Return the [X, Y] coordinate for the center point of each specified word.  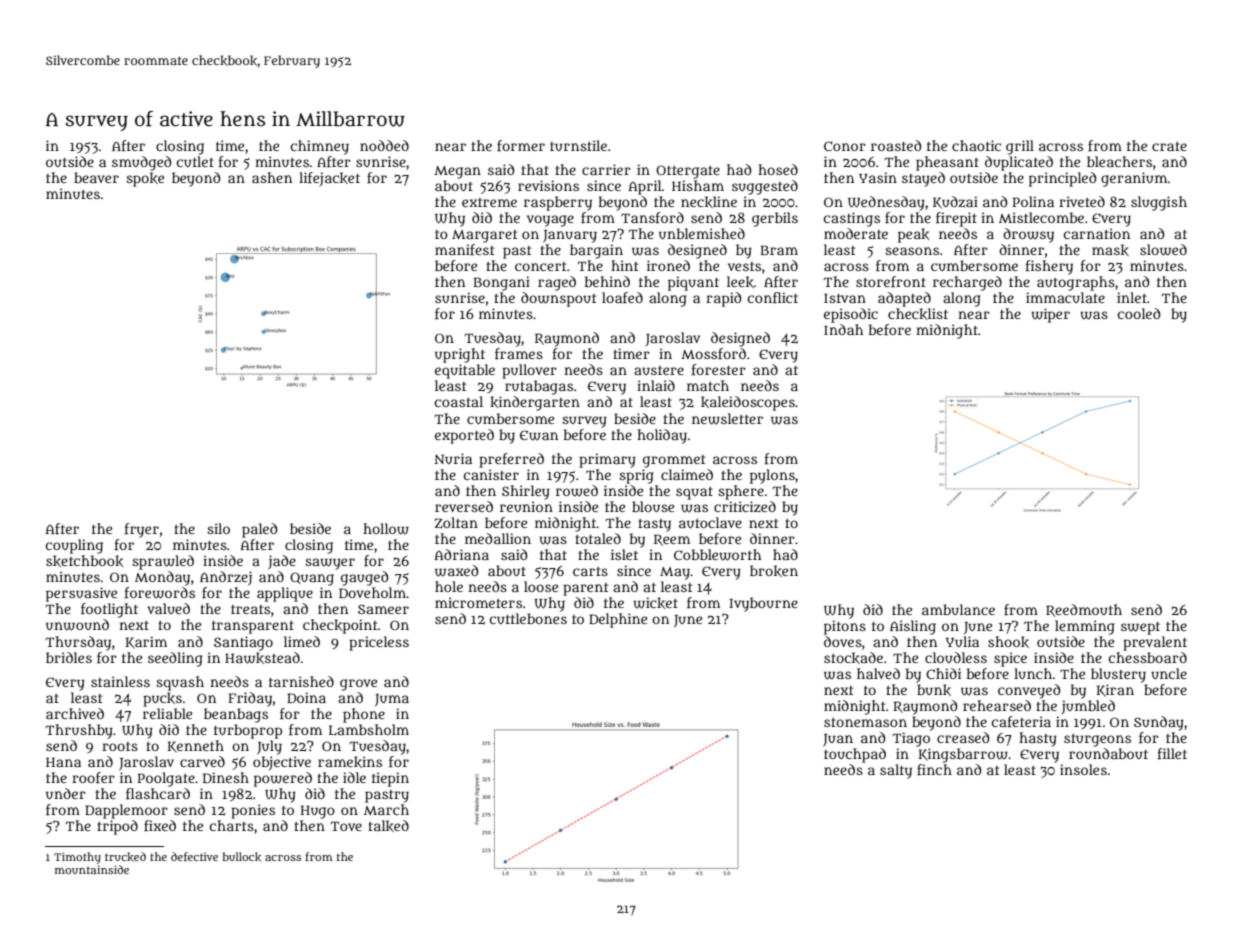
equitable [465, 371]
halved [878, 673]
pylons [772, 476]
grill [1020, 147]
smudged [141, 163]
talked [388, 826]
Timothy [77, 858]
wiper [1050, 315]
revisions [548, 185]
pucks [162, 699]
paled [259, 530]
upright [460, 355]
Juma [392, 700]
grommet [674, 461]
